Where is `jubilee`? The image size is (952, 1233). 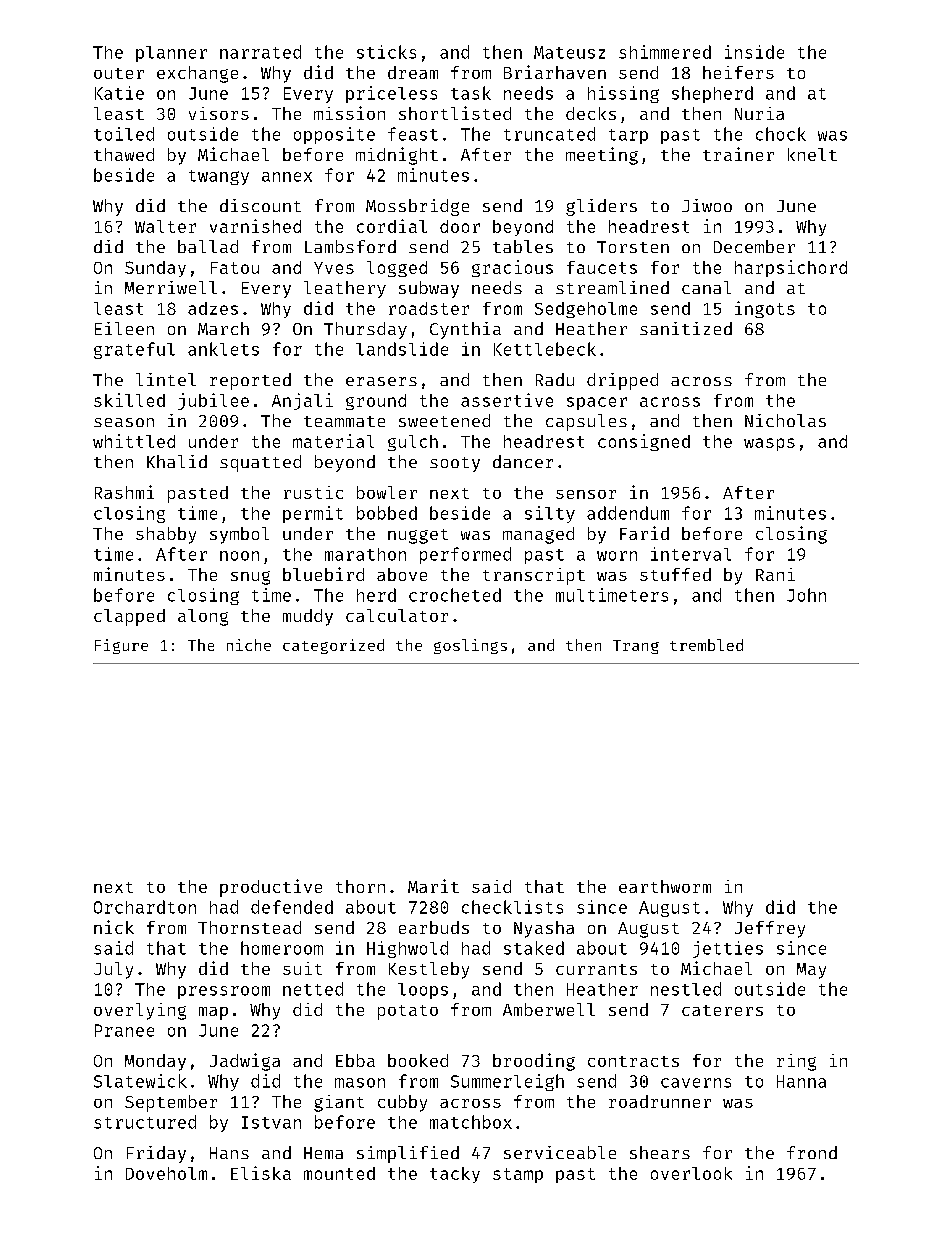
jubilee is located at coordinates (213, 401).
